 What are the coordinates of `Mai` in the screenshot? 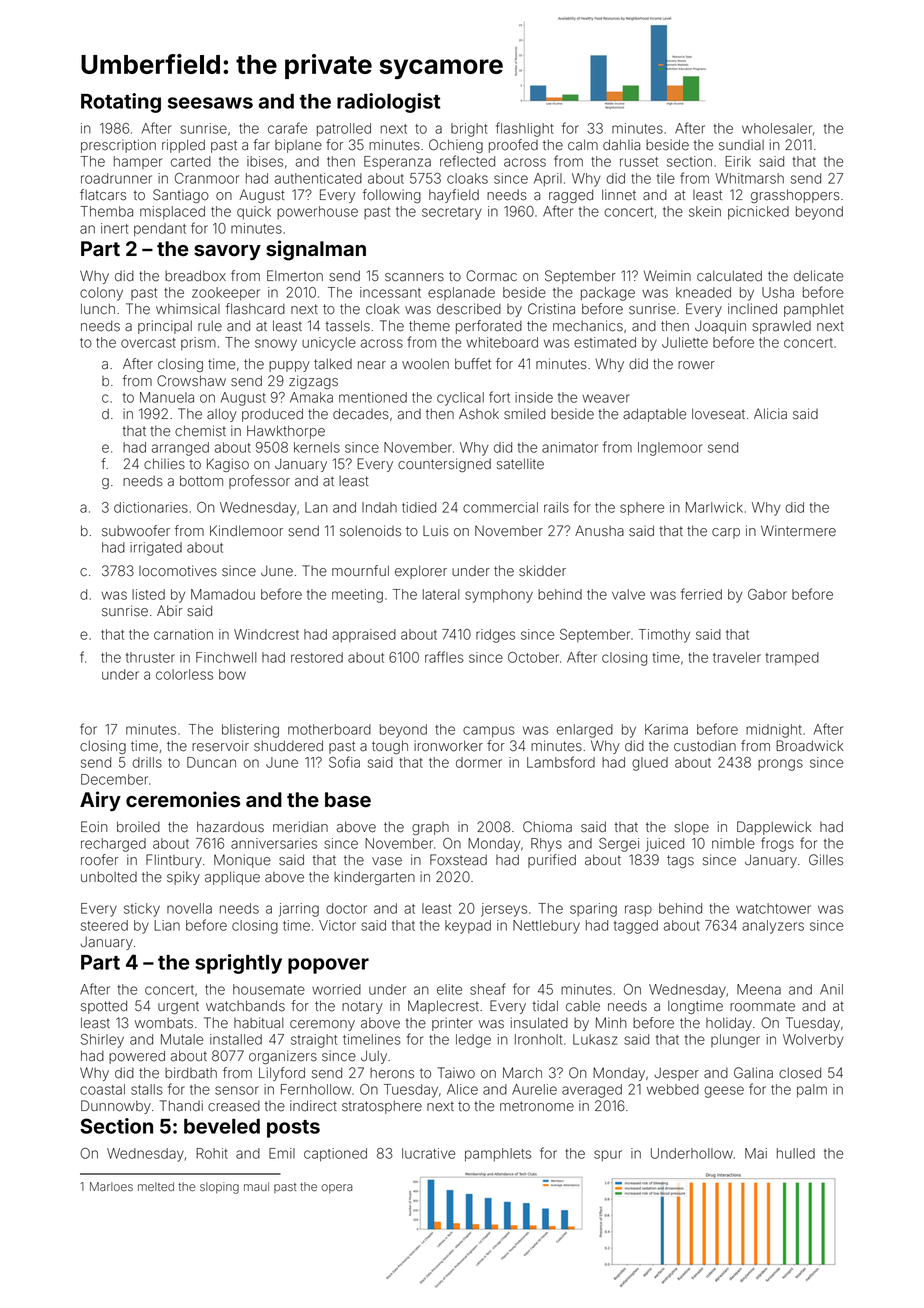 It's located at (756, 1153).
